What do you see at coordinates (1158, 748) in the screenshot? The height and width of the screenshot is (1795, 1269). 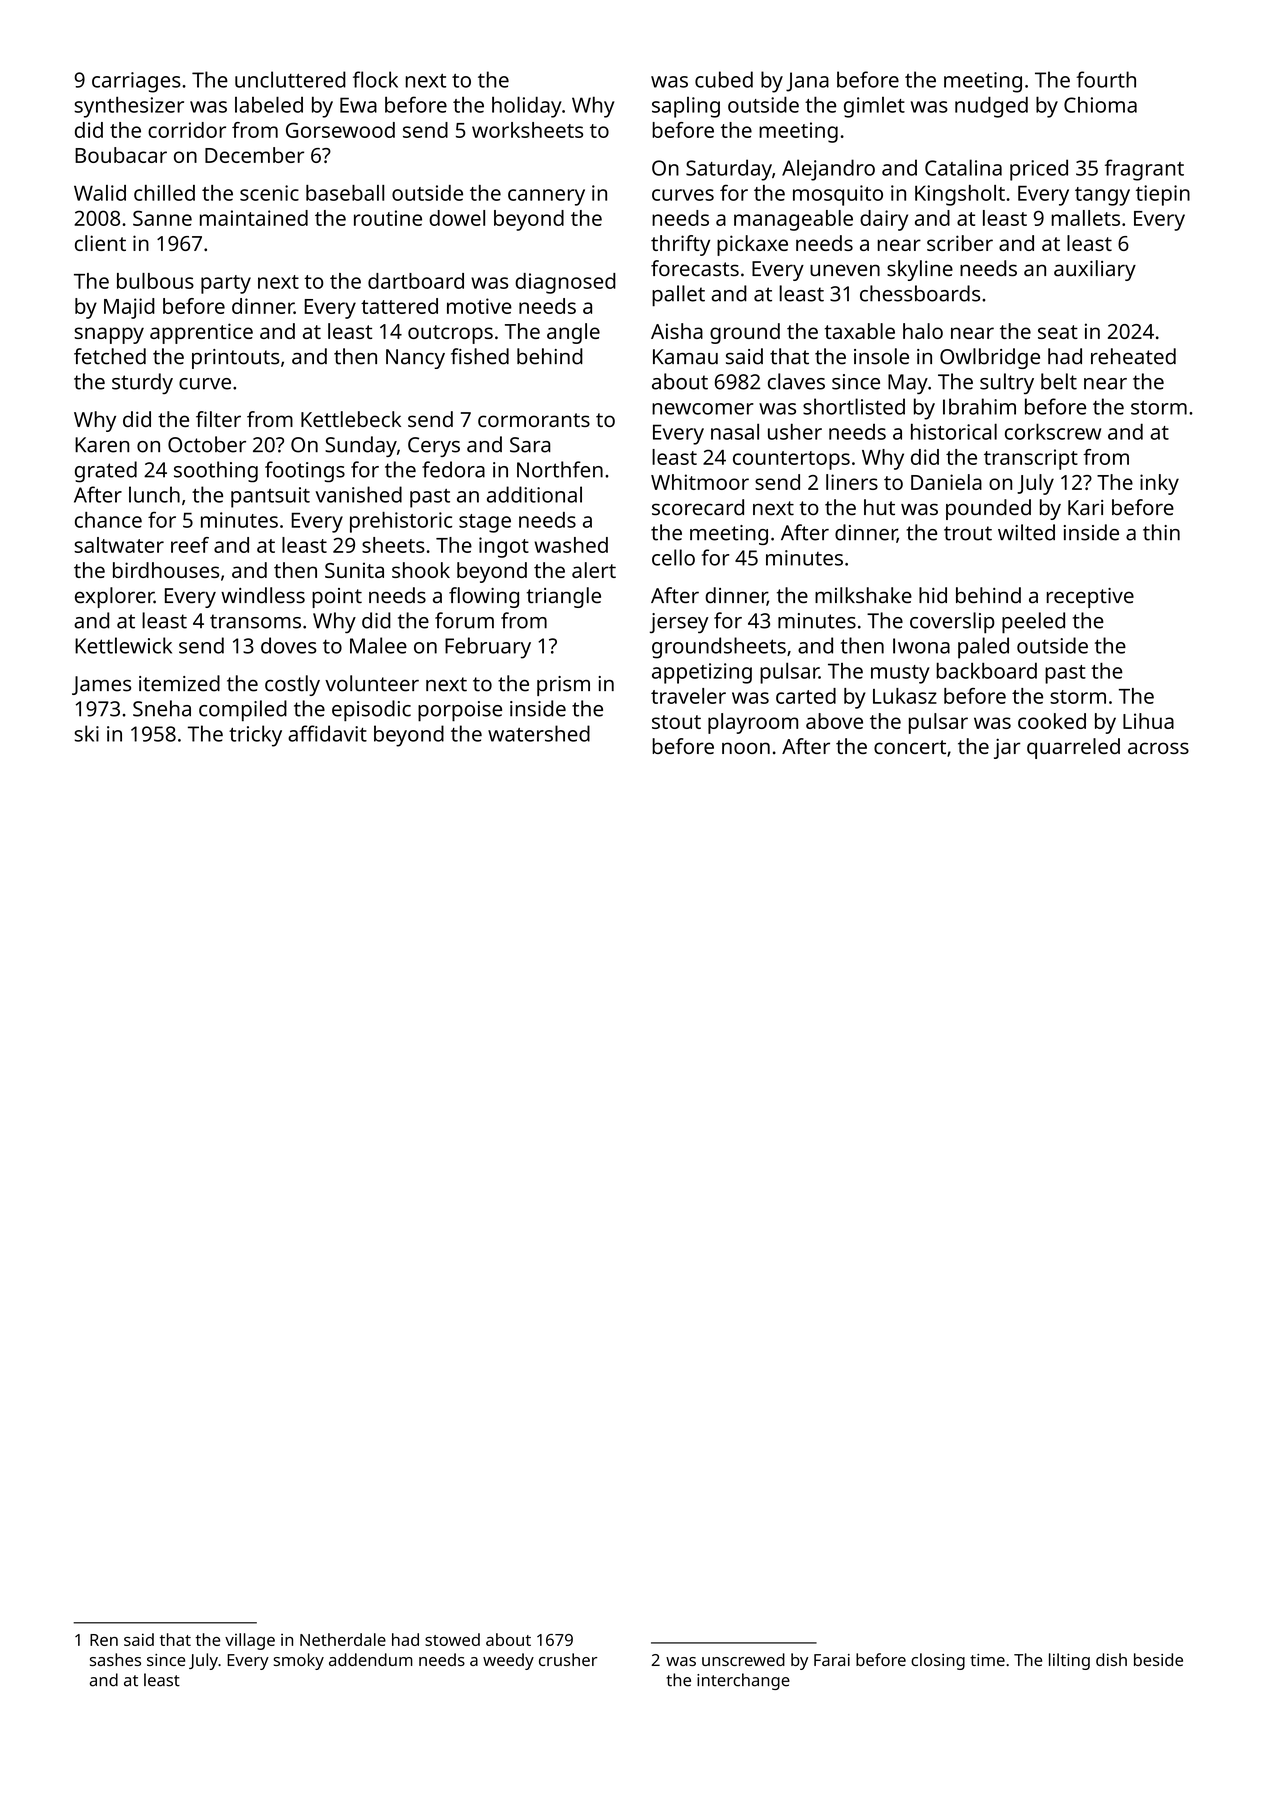 I see `across` at bounding box center [1158, 748].
